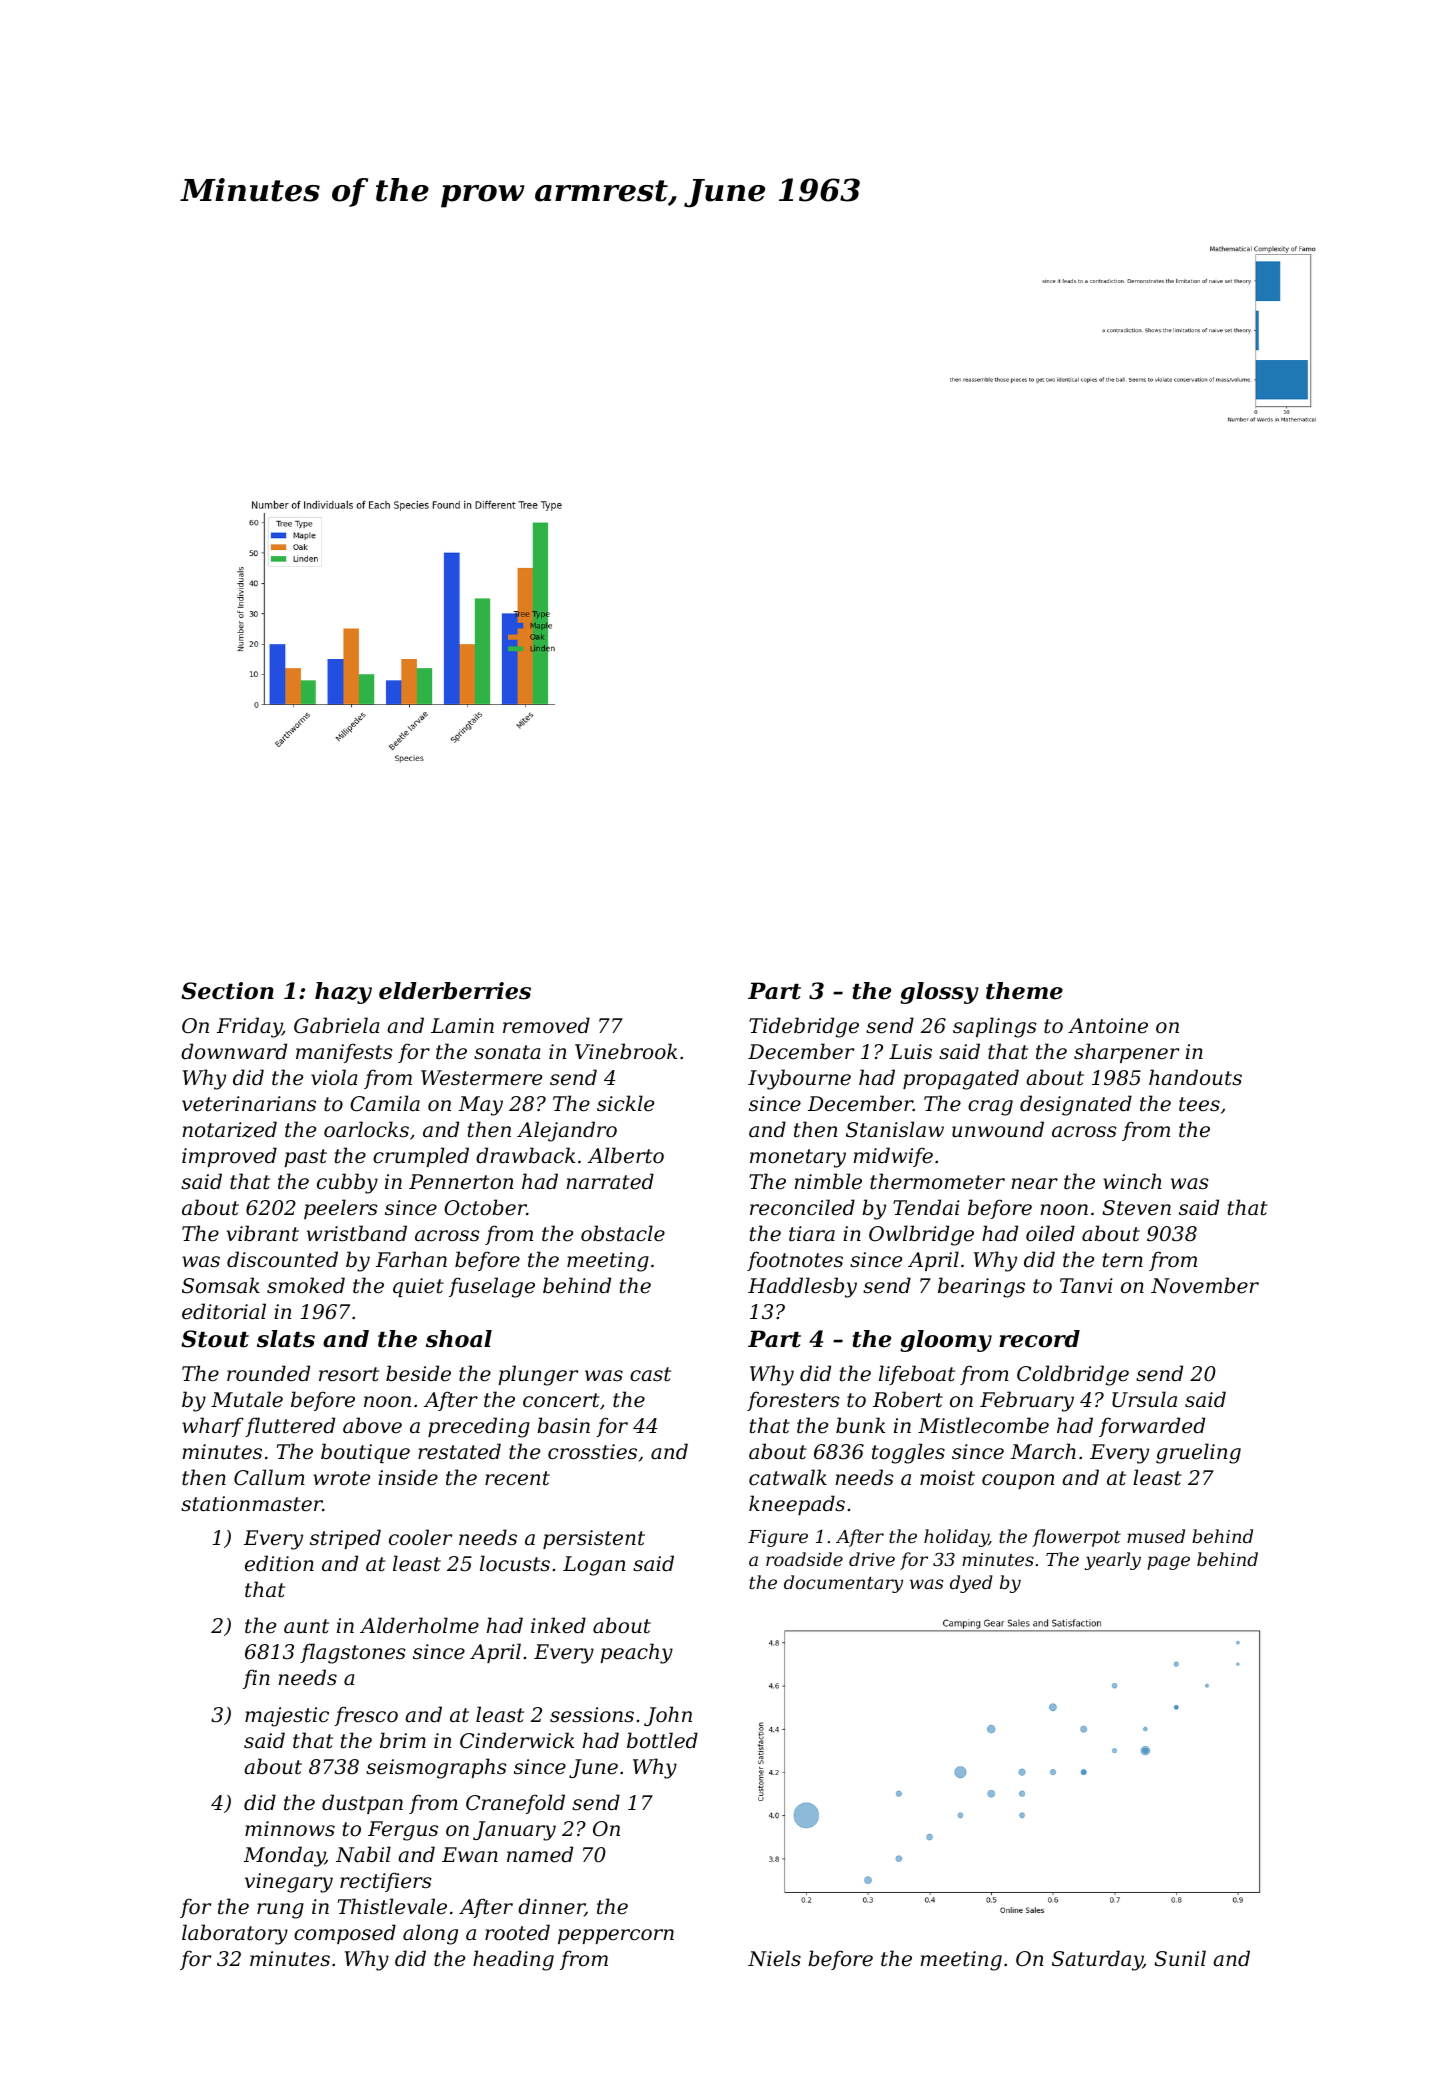  Describe the element at coordinates (558, 1625) in the image. I see `inked` at that location.
